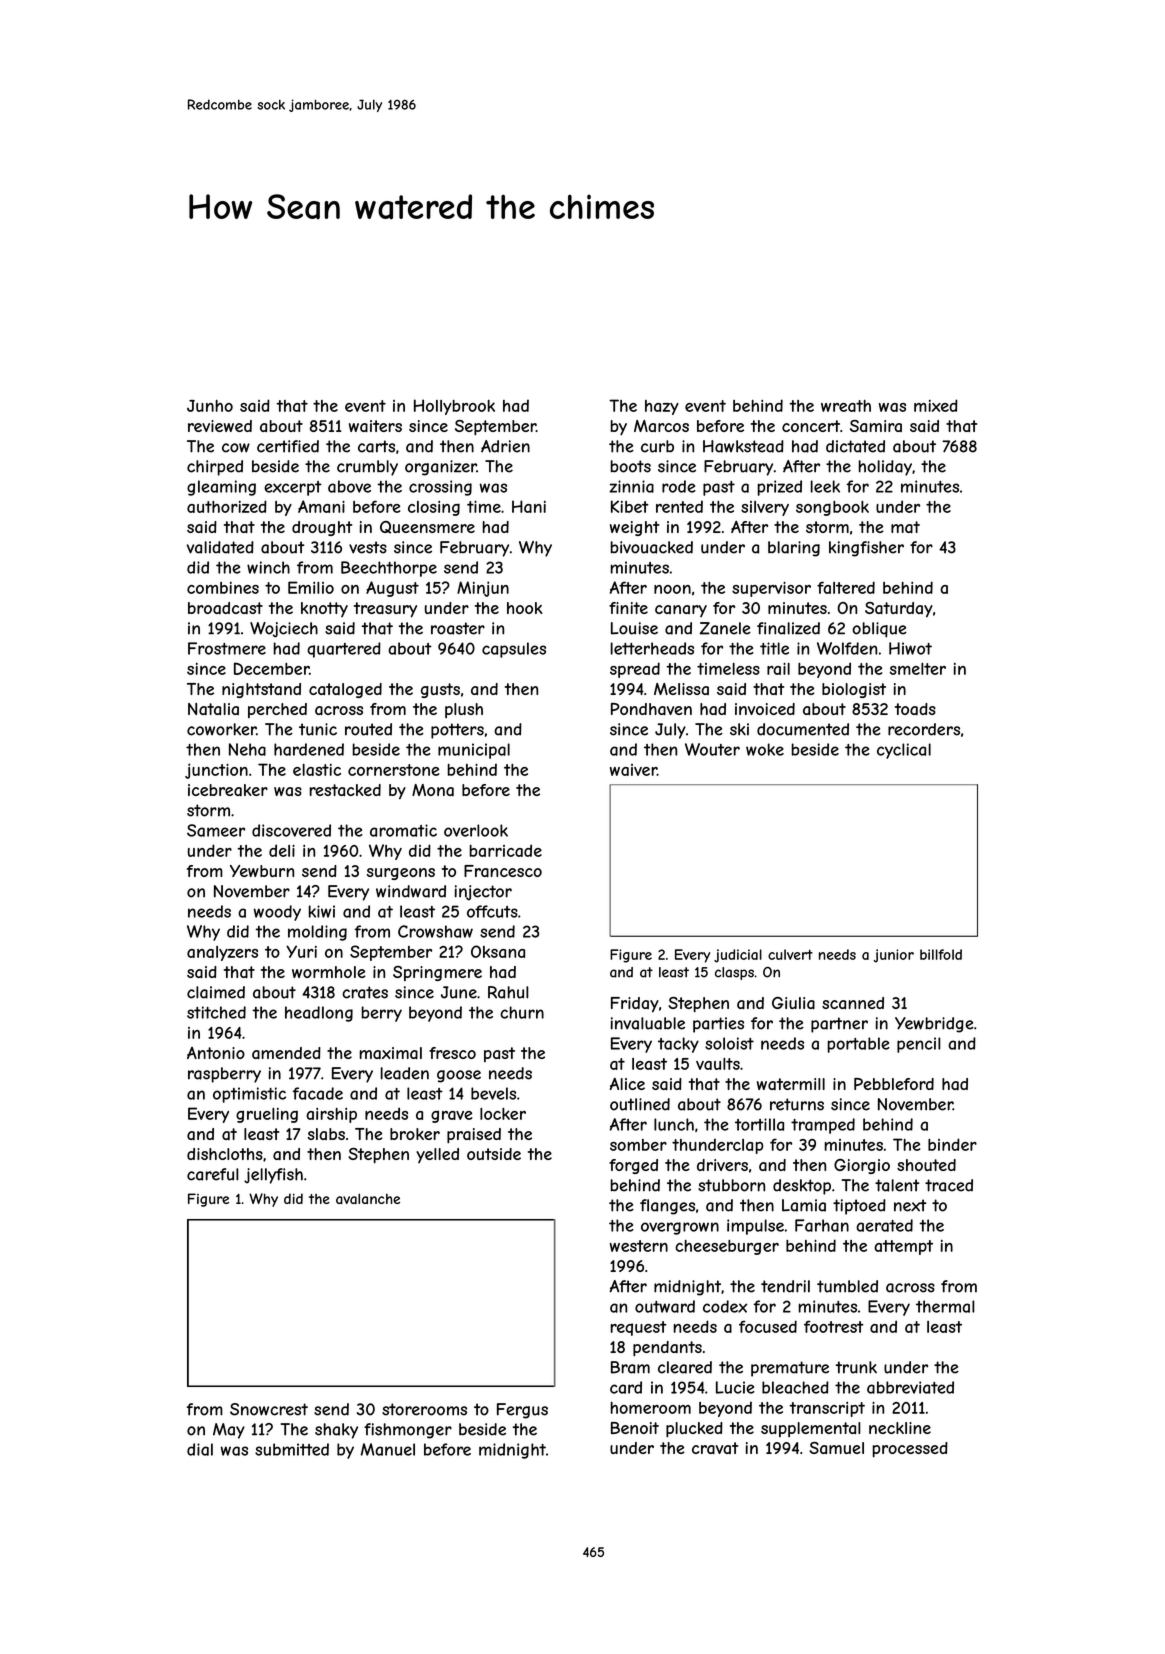 Image resolution: width=1165 pixels, height=1654 pixels. I want to click on Saturday, so click(899, 609).
